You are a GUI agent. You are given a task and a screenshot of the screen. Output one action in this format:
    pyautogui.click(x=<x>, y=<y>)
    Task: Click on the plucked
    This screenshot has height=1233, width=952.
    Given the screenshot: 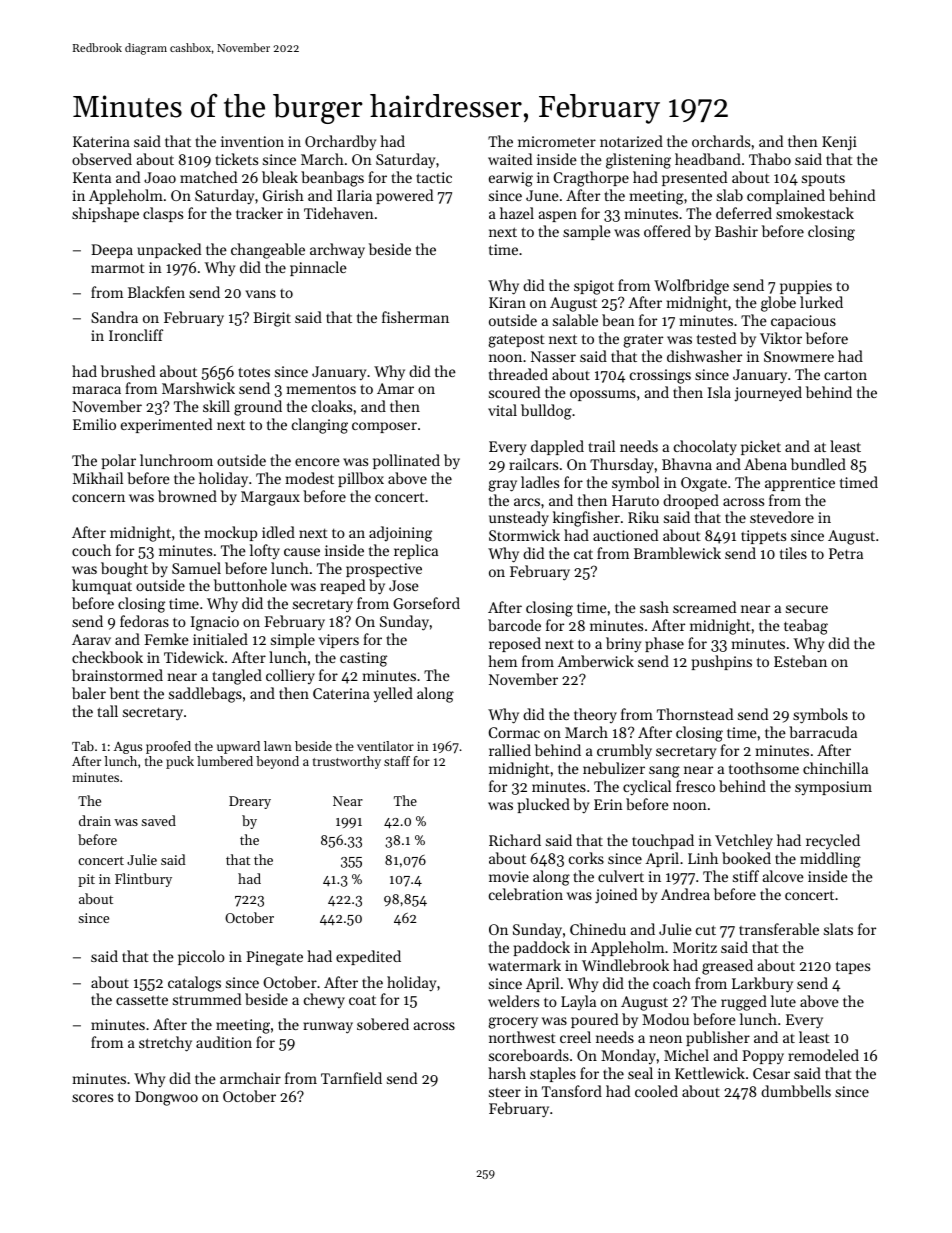 What is the action you would take?
    pyautogui.click(x=544, y=805)
